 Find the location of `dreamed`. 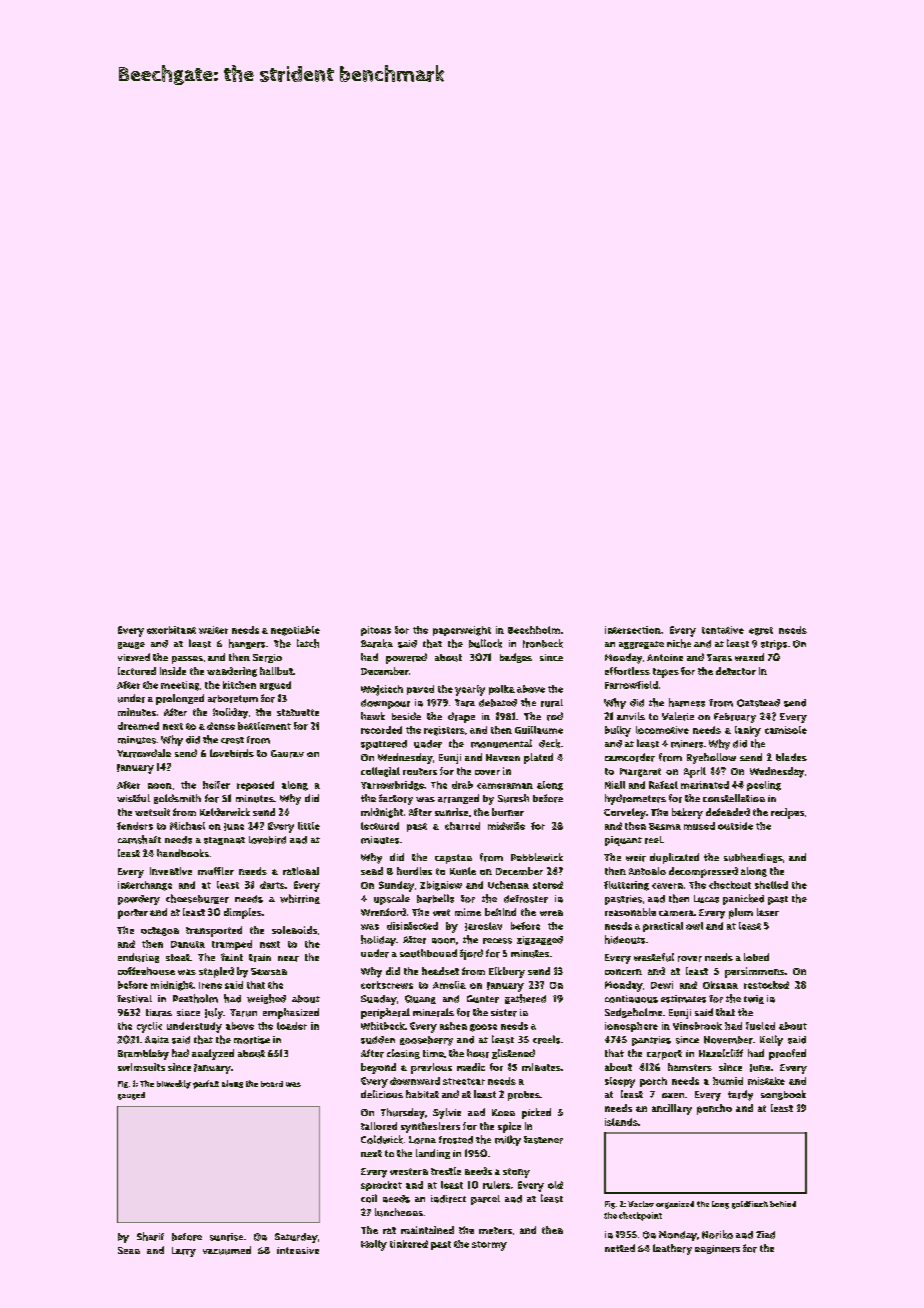

dreamed is located at coordinates (138, 726).
